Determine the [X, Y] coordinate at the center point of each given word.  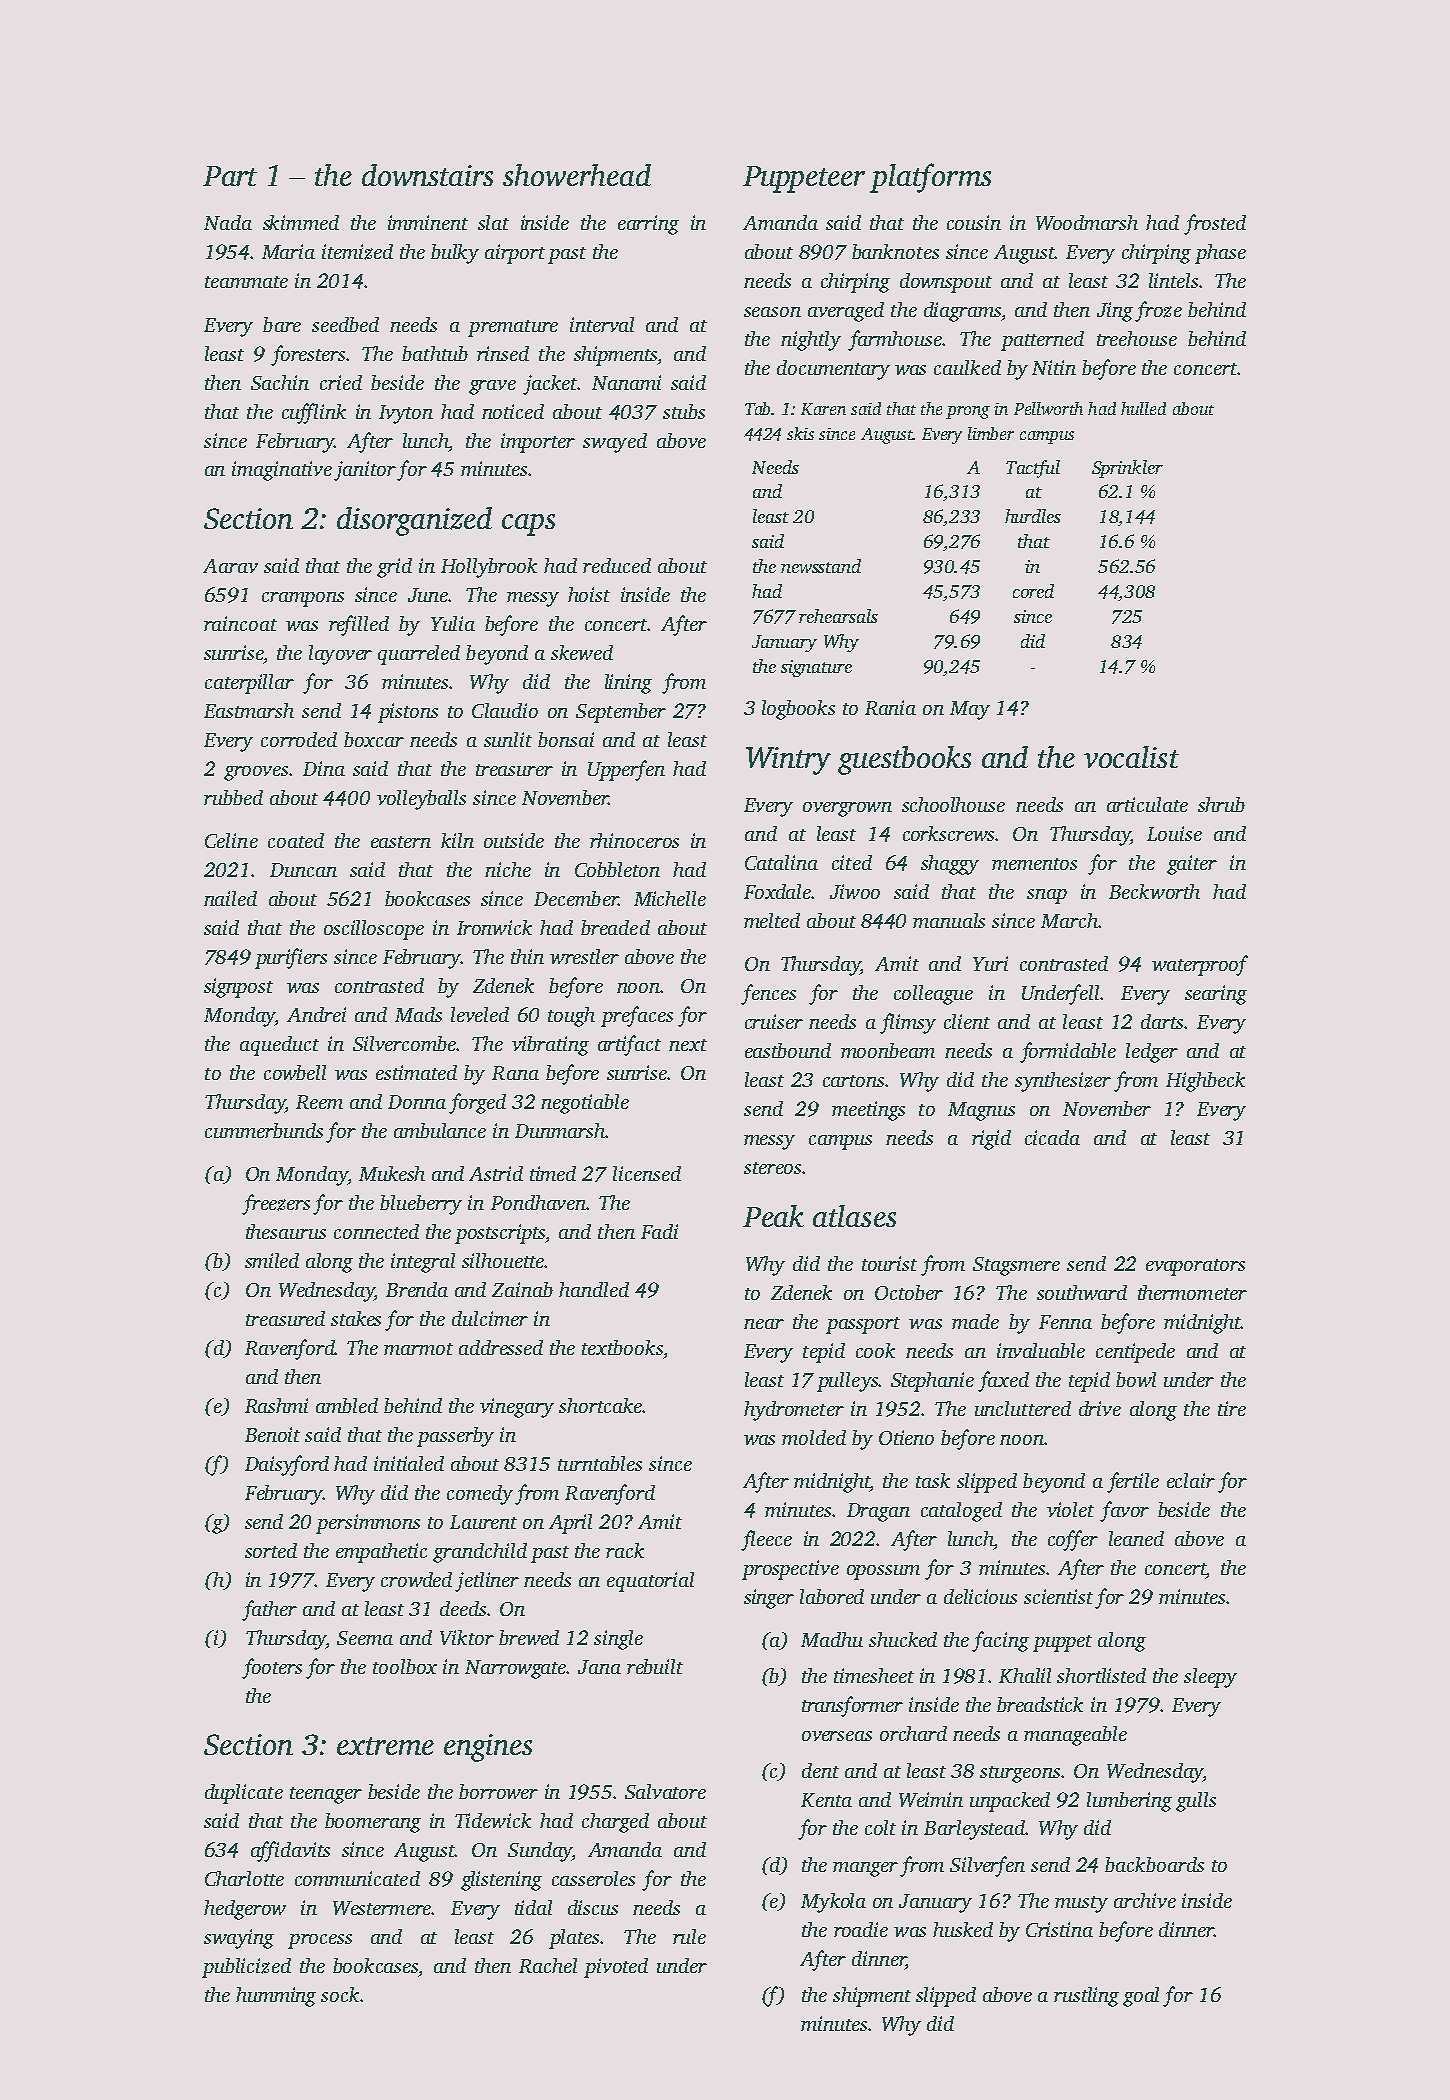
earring [648, 225]
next [688, 1045]
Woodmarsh [1087, 222]
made [975, 1321]
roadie [861, 1929]
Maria [288, 251]
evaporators [1195, 1267]
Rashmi [276, 1405]
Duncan [303, 870]
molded [814, 1437]
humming [276, 1997]
